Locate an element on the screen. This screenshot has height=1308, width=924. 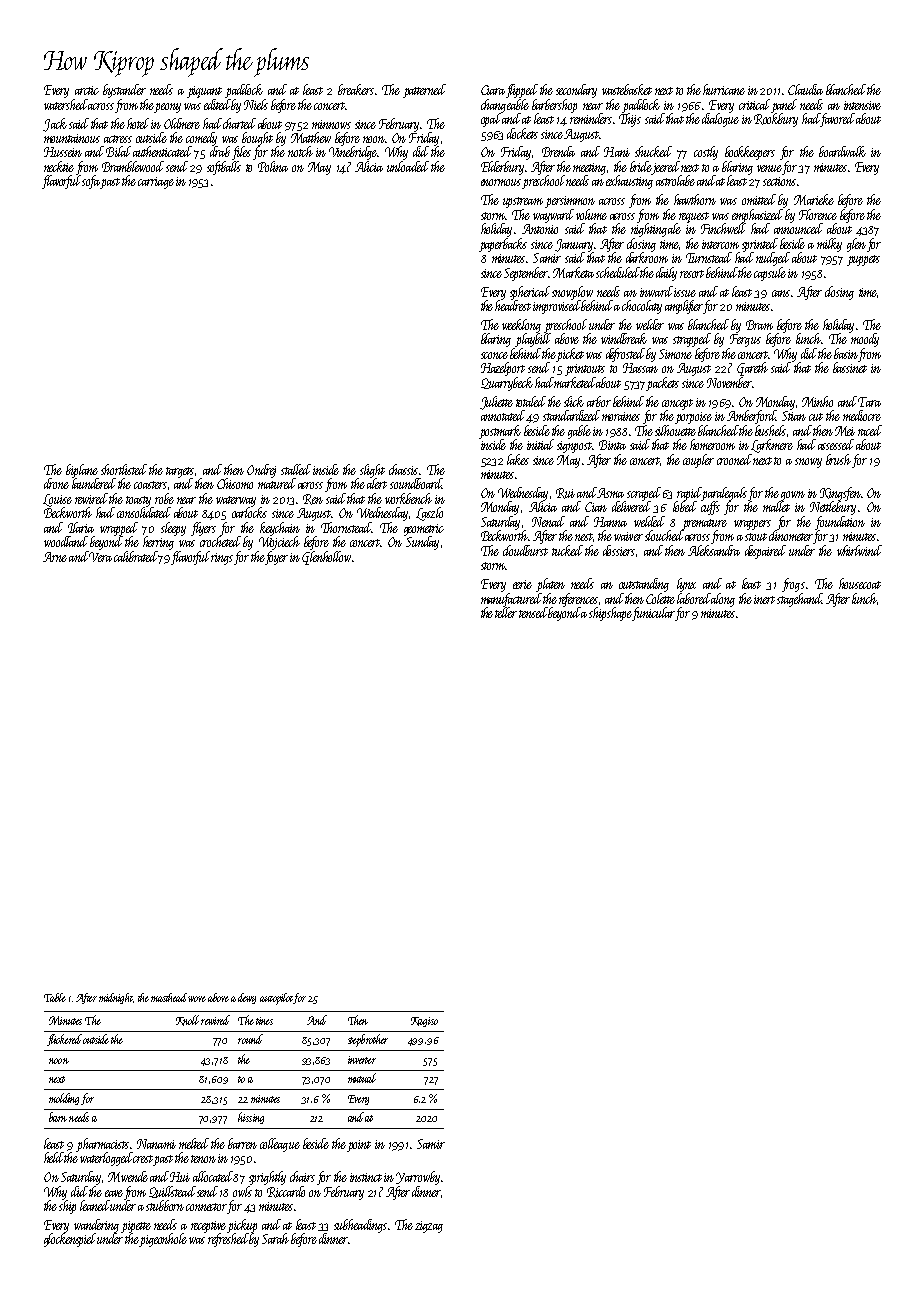
secondary is located at coordinates (576, 91).
